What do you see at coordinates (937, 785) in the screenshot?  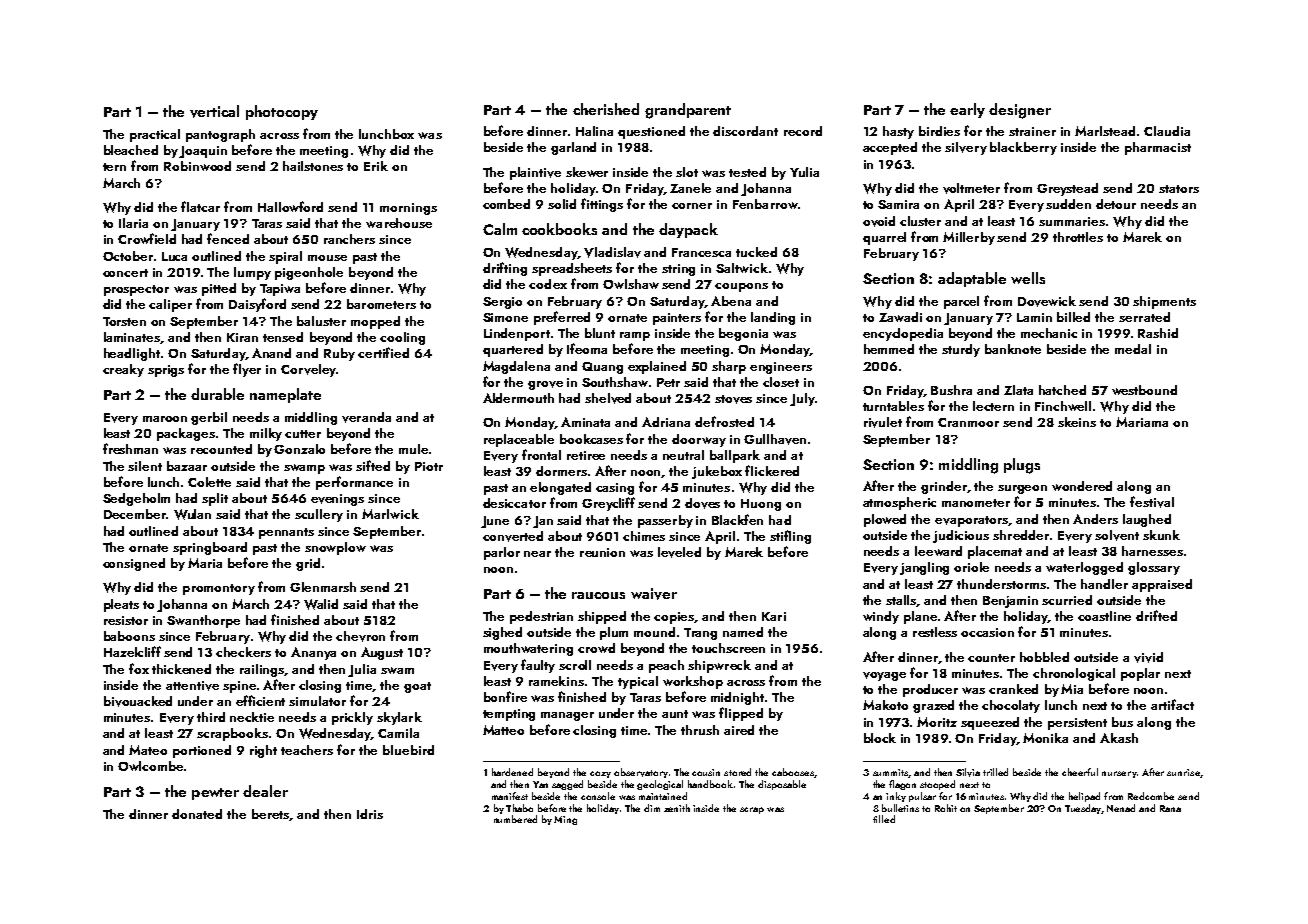 I see `stooped` at bounding box center [937, 785].
